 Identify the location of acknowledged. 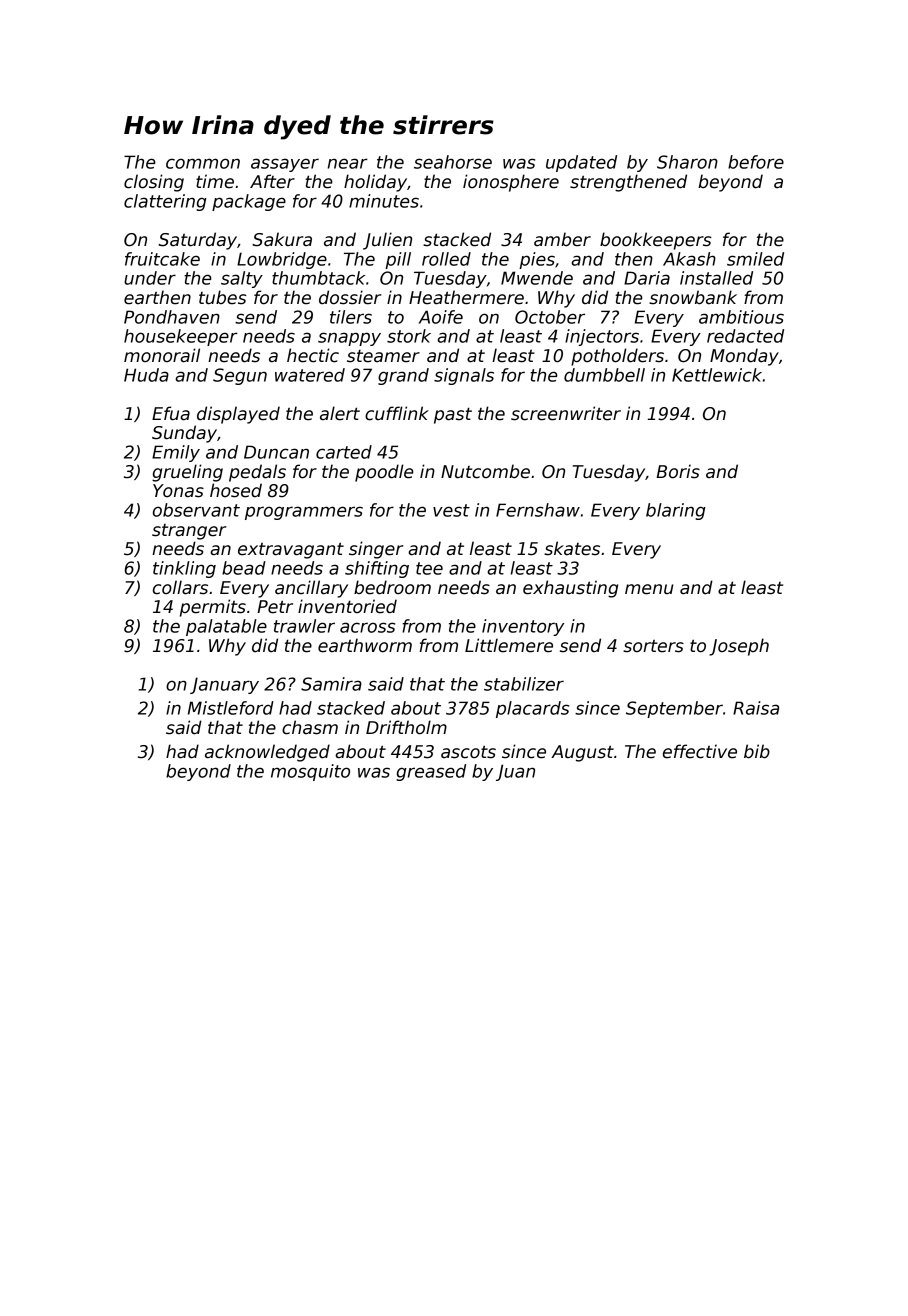
(267, 753).
